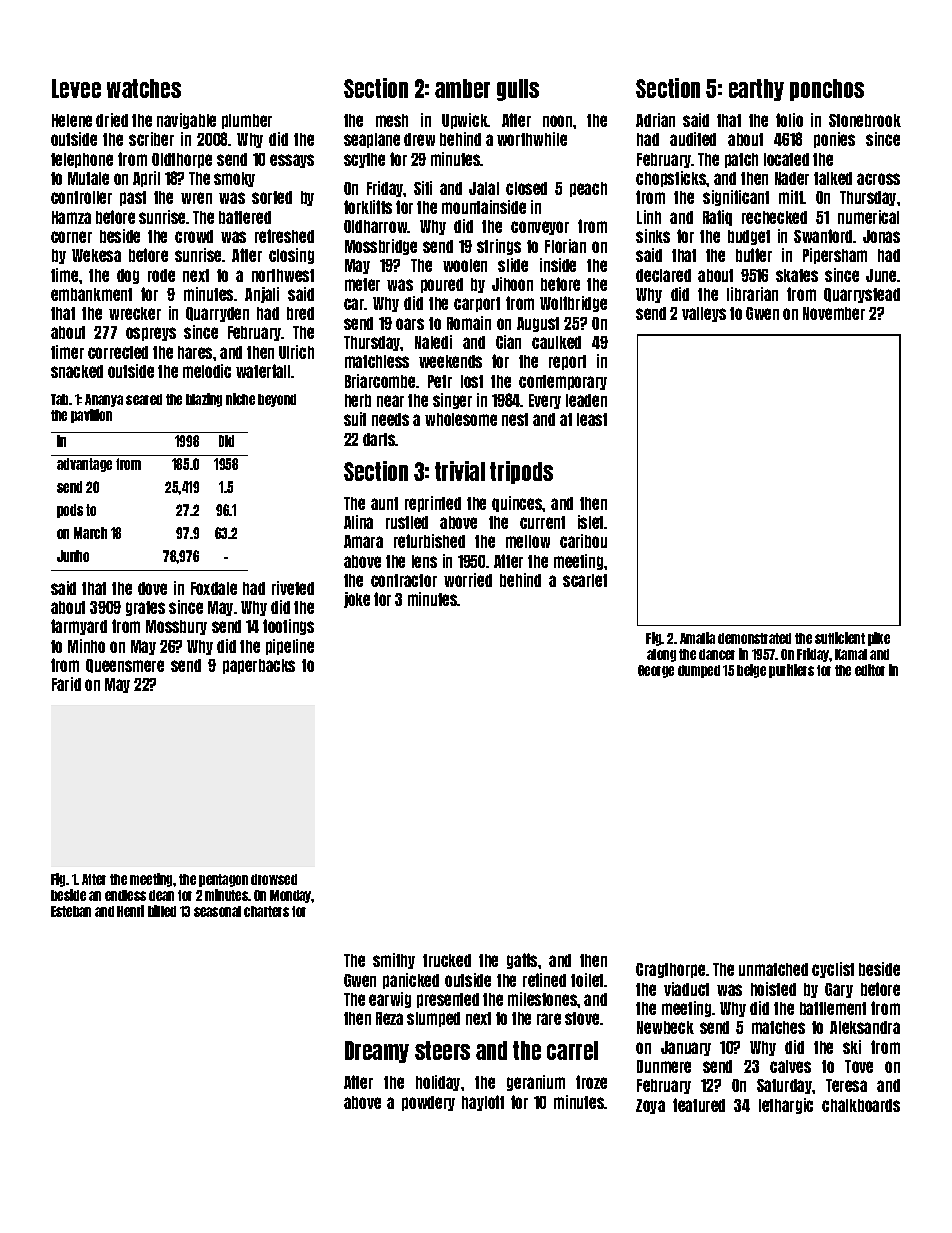 The width and height of the page is (952, 1233). What do you see at coordinates (573, 304) in the page?
I see `Wolfbridge` at bounding box center [573, 304].
